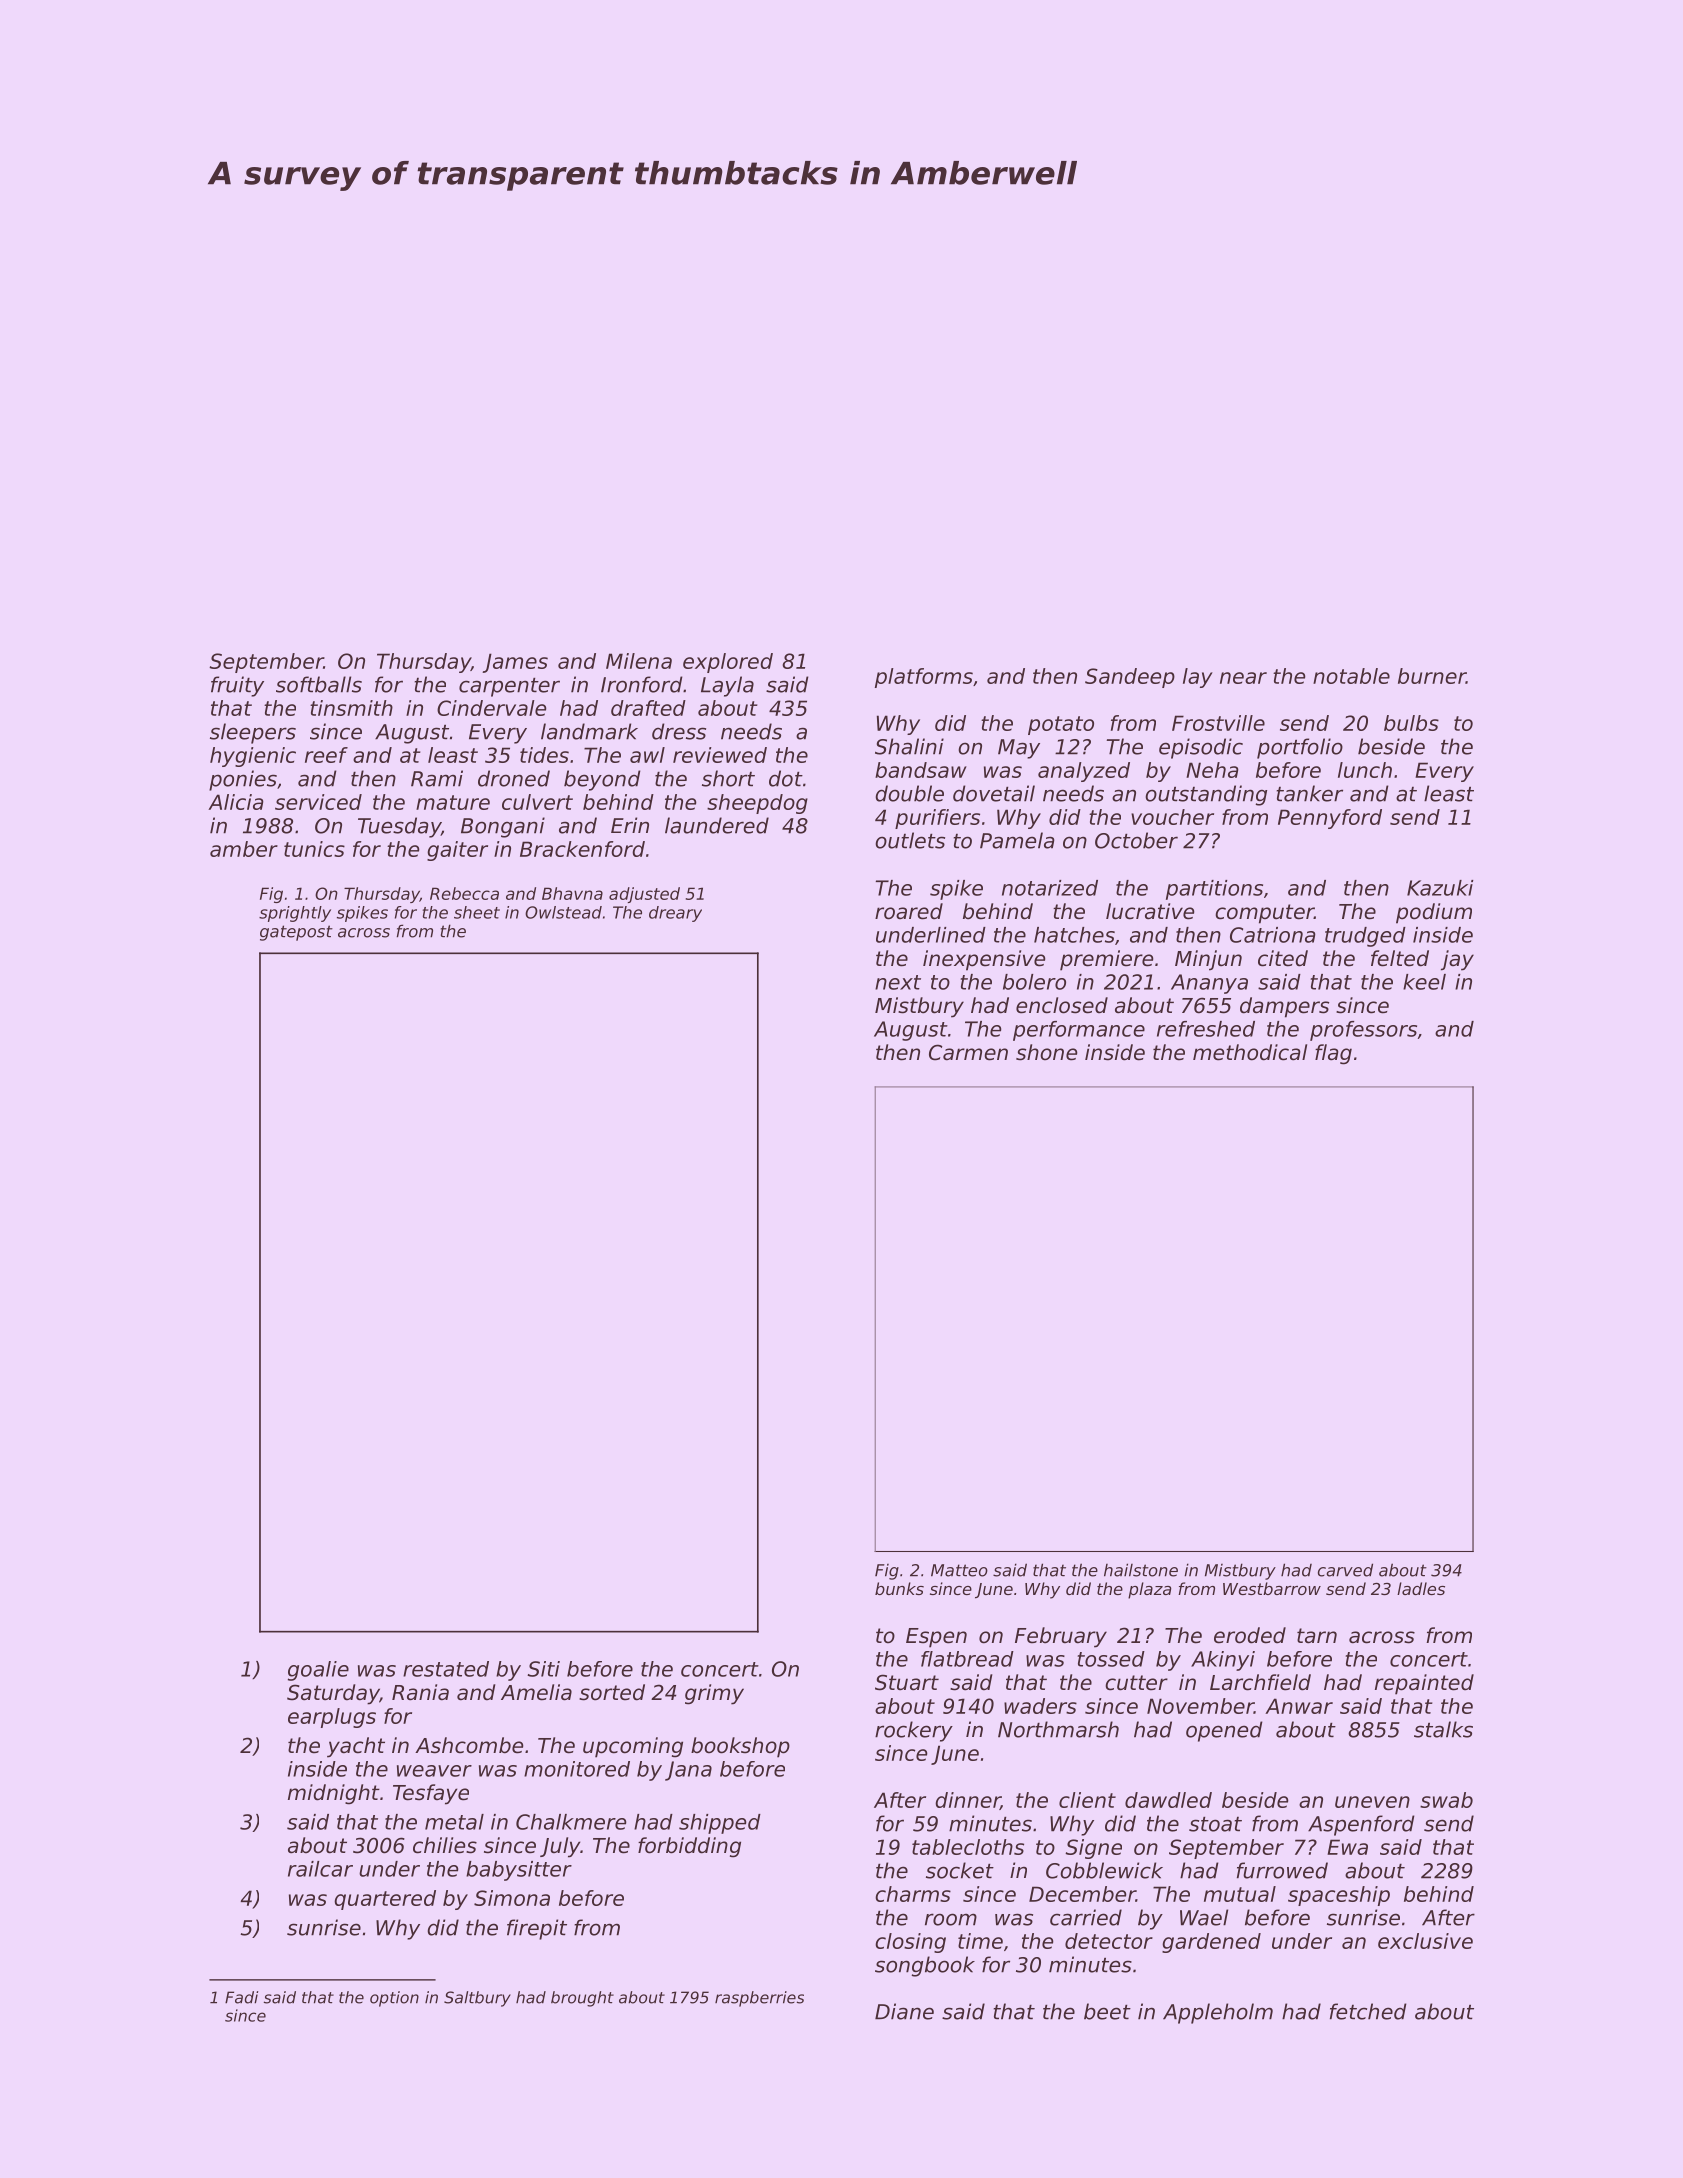  Describe the element at coordinates (968, 1847) in the document. I see `tablecloths` at that location.
